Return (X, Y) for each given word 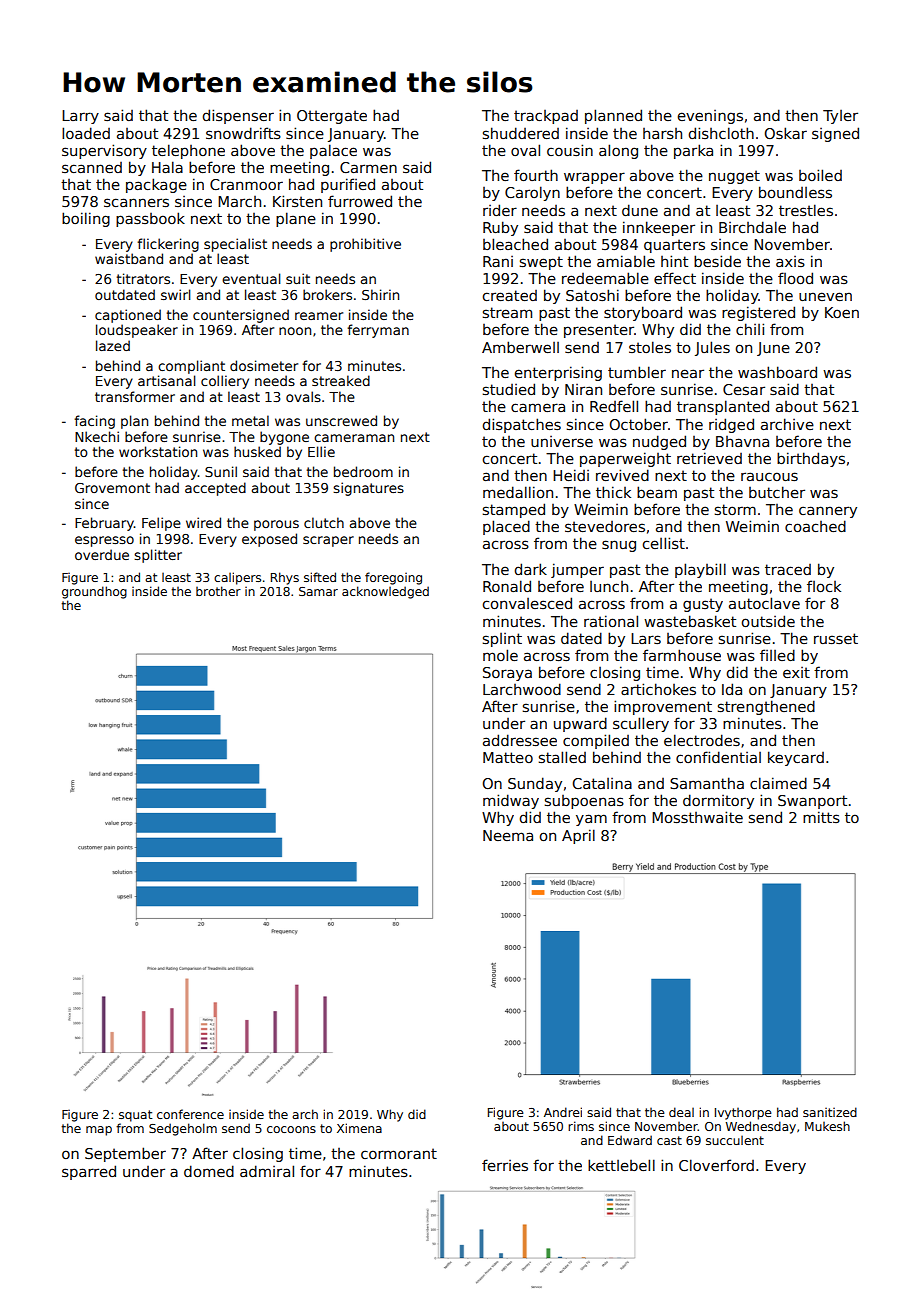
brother (218, 591)
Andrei (563, 1112)
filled (777, 655)
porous (276, 525)
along (618, 151)
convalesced (527, 603)
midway (511, 801)
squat (135, 1116)
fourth (536, 175)
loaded (86, 133)
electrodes (702, 740)
